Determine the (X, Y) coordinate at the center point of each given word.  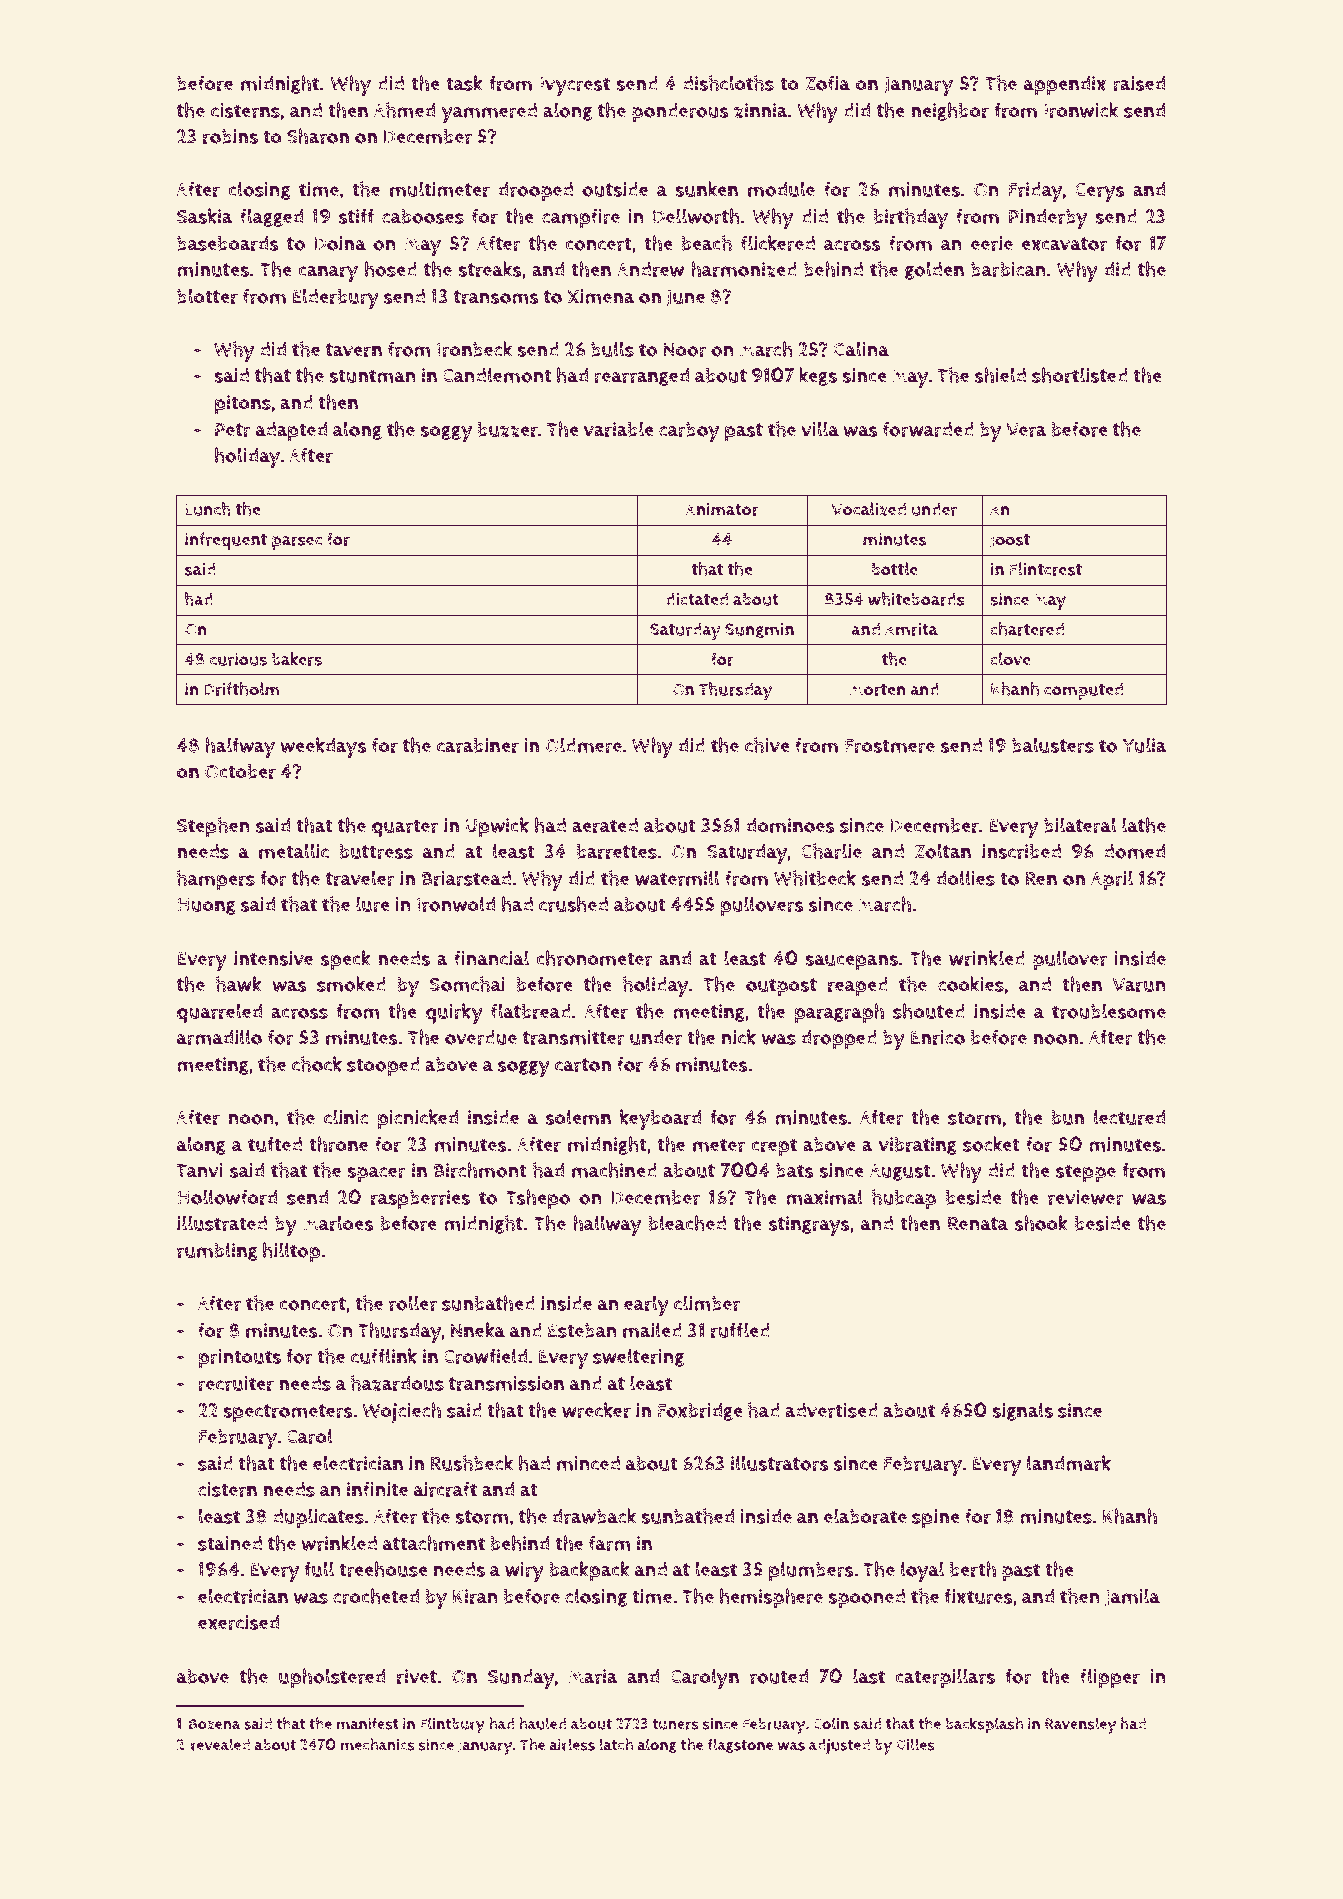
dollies (965, 878)
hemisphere (771, 1598)
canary (328, 274)
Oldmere (583, 745)
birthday (911, 218)
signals (1022, 1411)
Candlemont (497, 375)
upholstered (332, 1678)
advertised (831, 1410)
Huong (206, 906)
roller (413, 1303)
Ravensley (1081, 1725)
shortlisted (1080, 375)
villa (820, 429)
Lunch (208, 509)
